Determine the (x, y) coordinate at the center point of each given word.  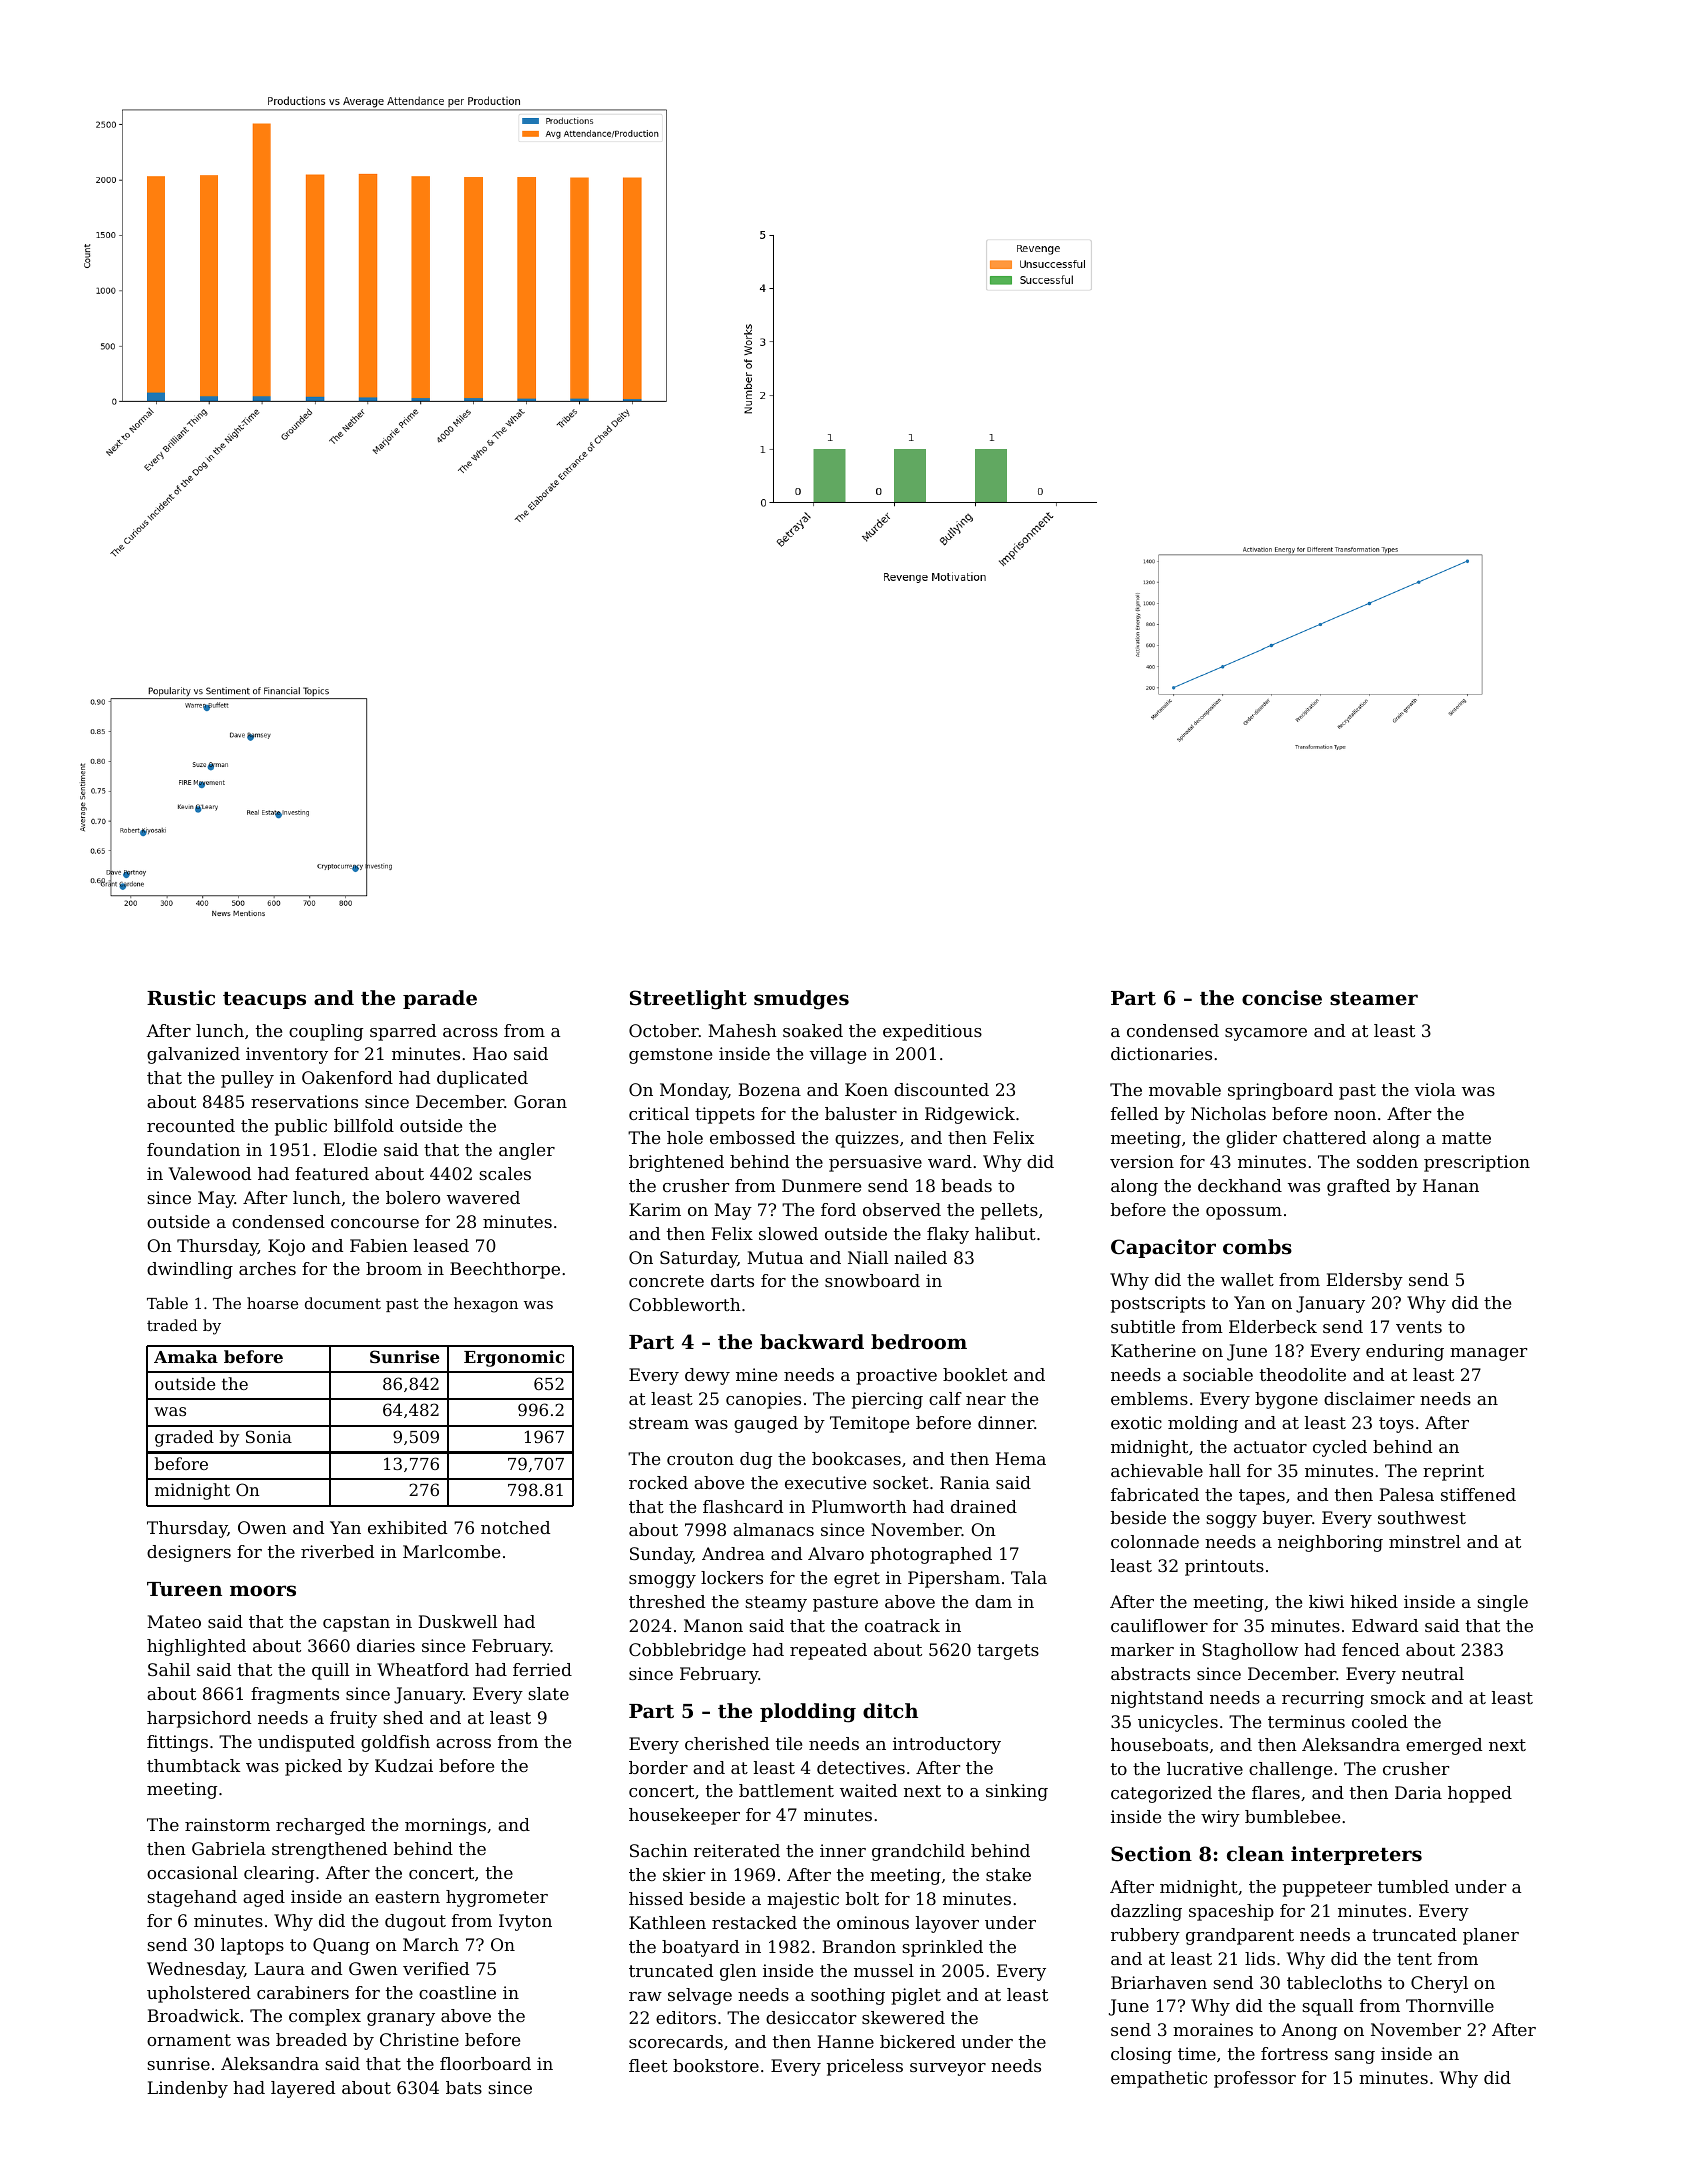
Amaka (186, 1356)
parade (440, 999)
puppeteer (1327, 1889)
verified (436, 1968)
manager (1488, 1354)
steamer (1374, 998)
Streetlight (688, 1000)
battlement (786, 1790)
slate (548, 1693)
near (986, 1400)
